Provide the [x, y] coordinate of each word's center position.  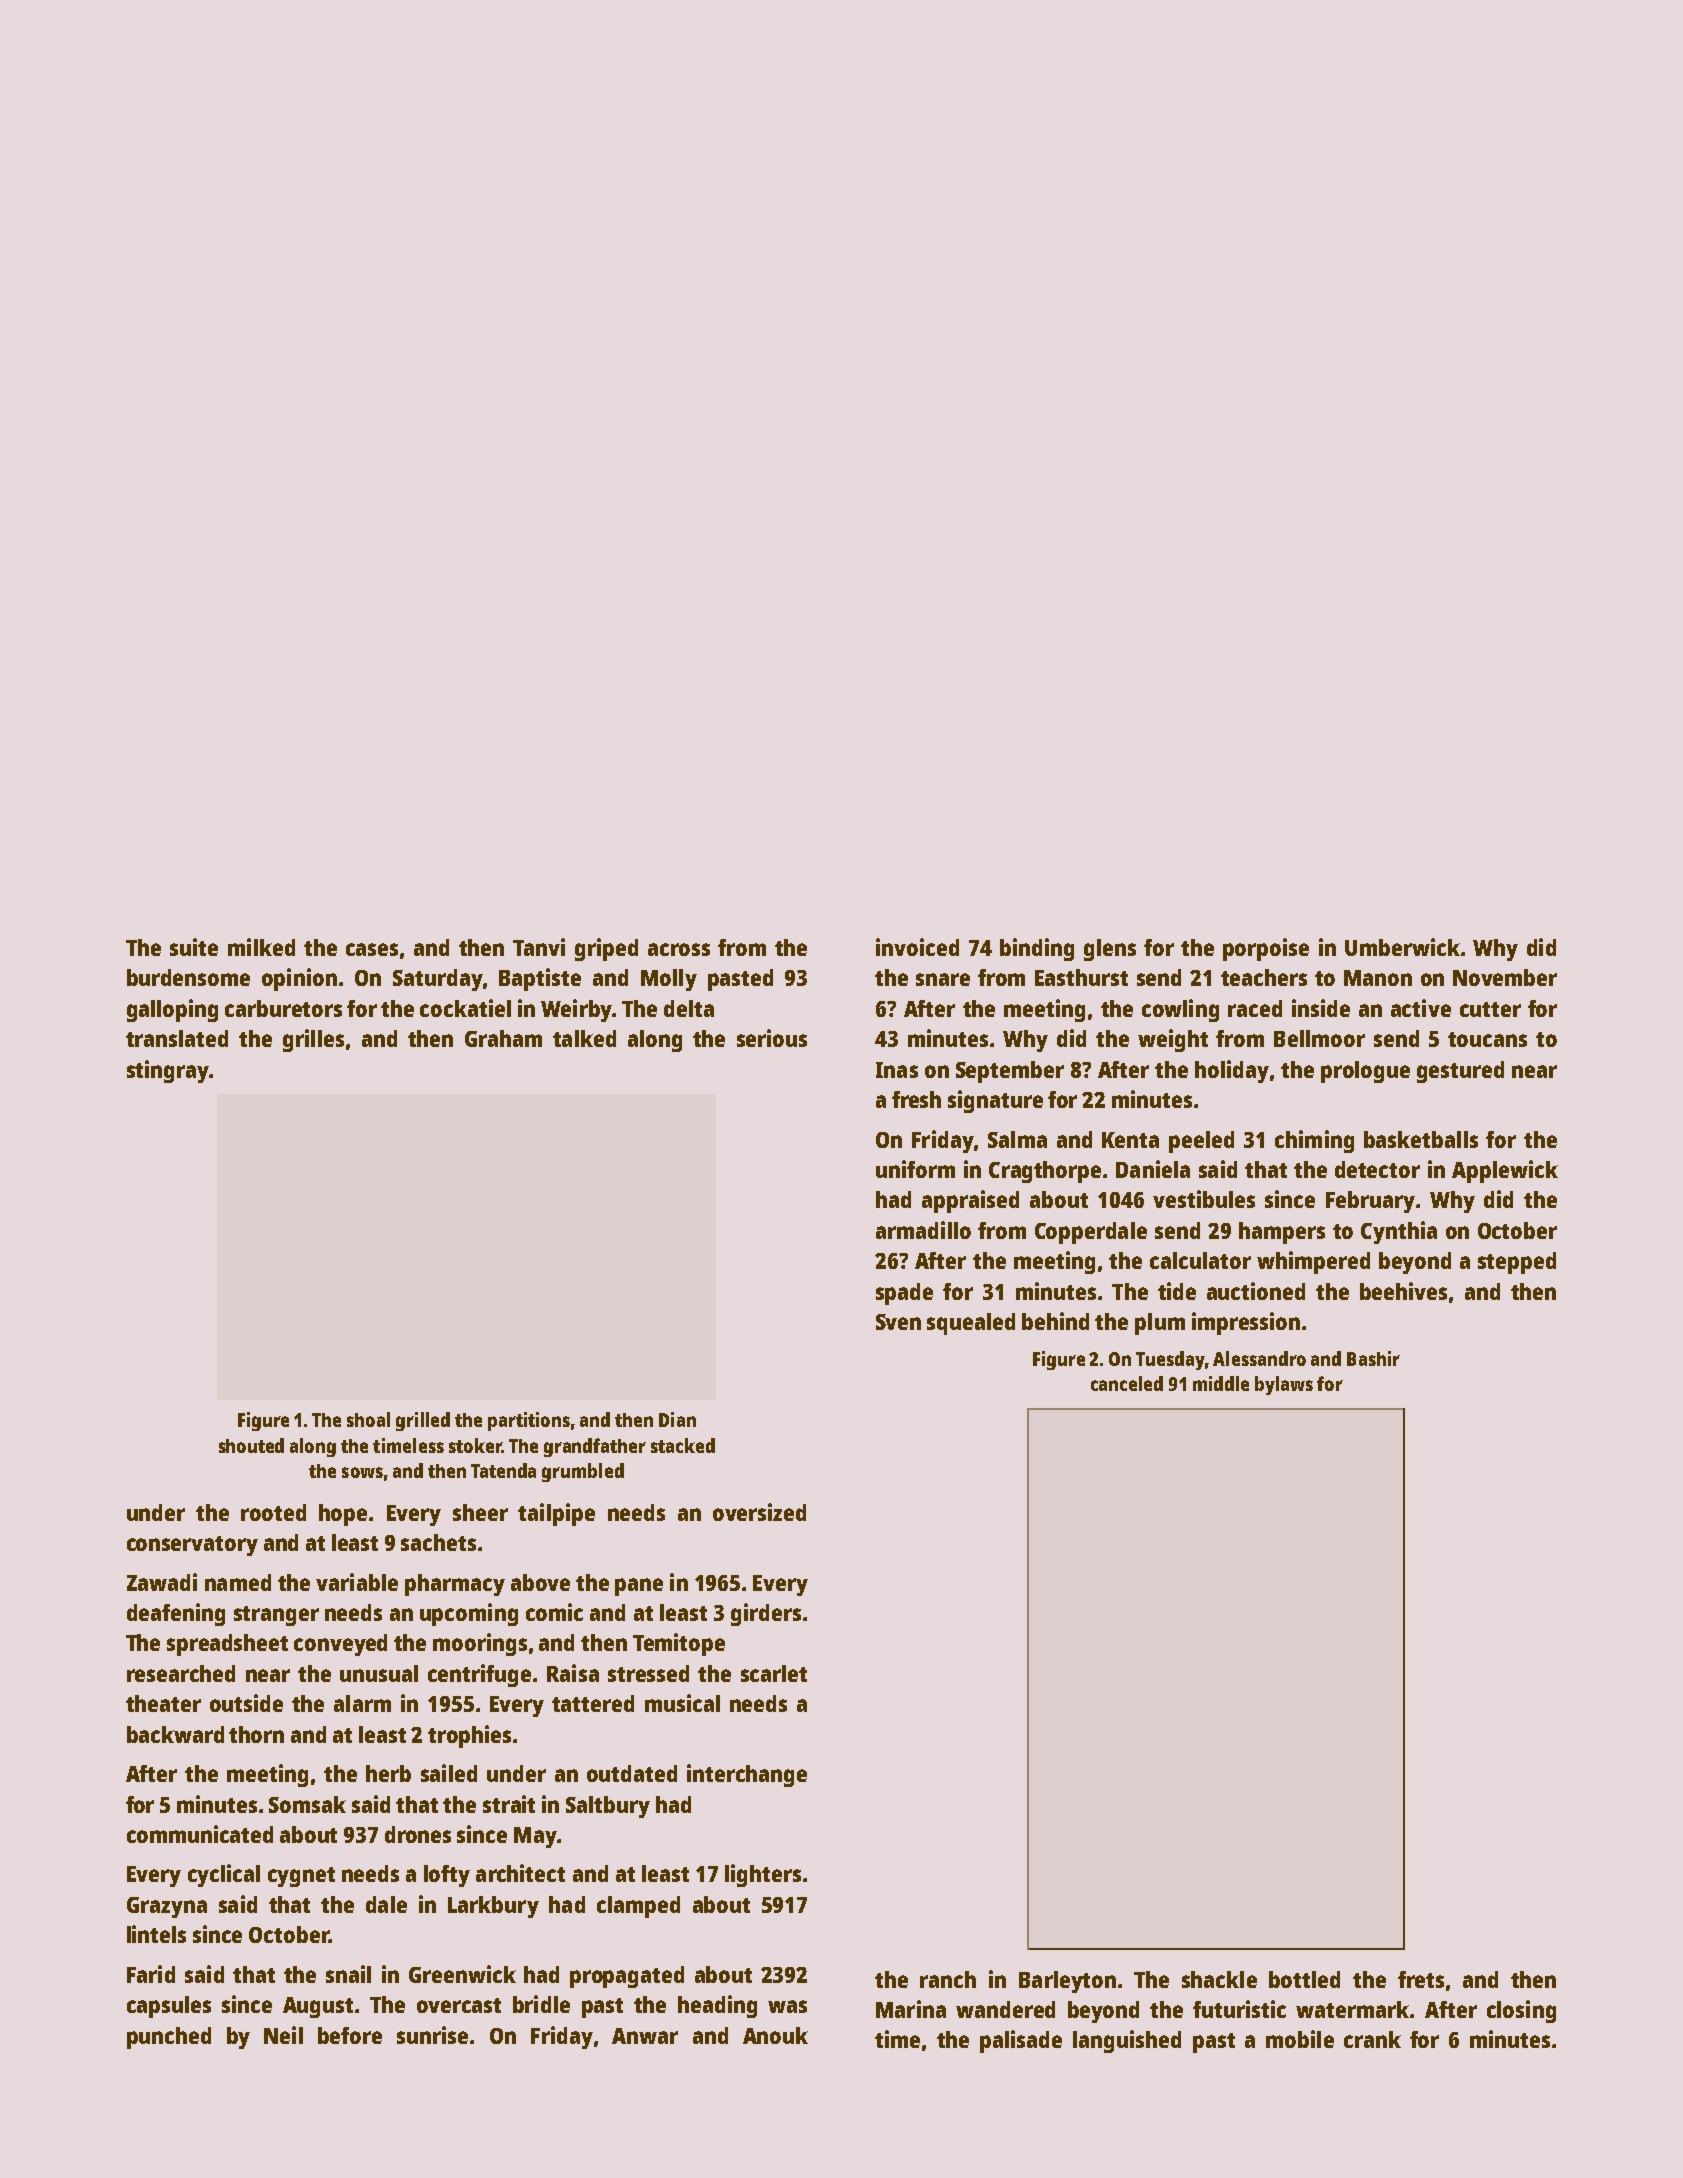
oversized [759, 1512]
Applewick [1505, 1171]
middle [1221, 1383]
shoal [368, 1419]
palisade [1021, 2041]
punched [169, 2038]
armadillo [923, 1230]
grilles [313, 1040]
